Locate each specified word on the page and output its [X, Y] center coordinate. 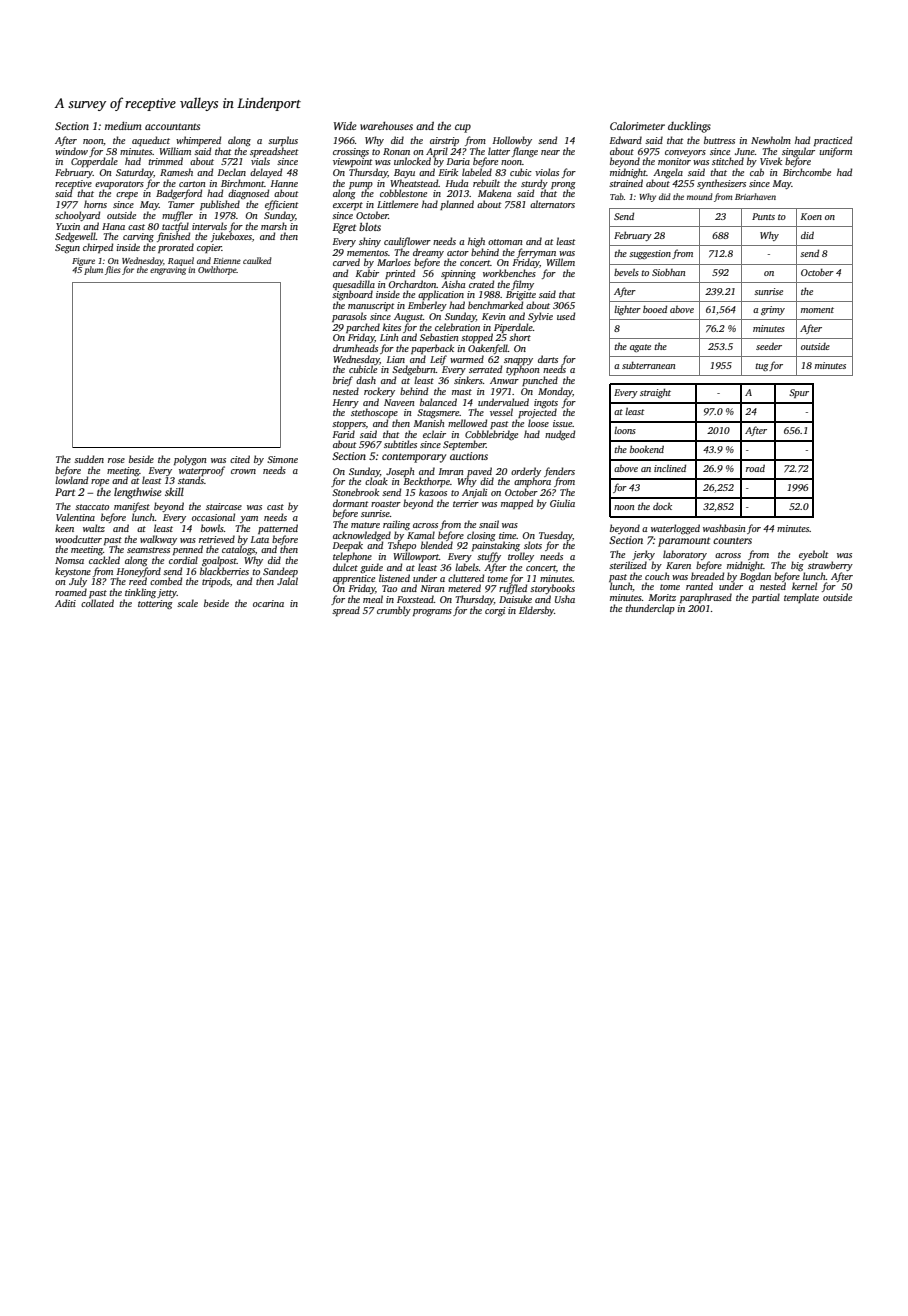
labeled [477, 172]
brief [343, 381]
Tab [617, 196]
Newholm [771, 140]
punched [540, 381]
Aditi [65, 603]
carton [192, 184]
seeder [769, 346]
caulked [257, 260]
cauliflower [407, 242]
